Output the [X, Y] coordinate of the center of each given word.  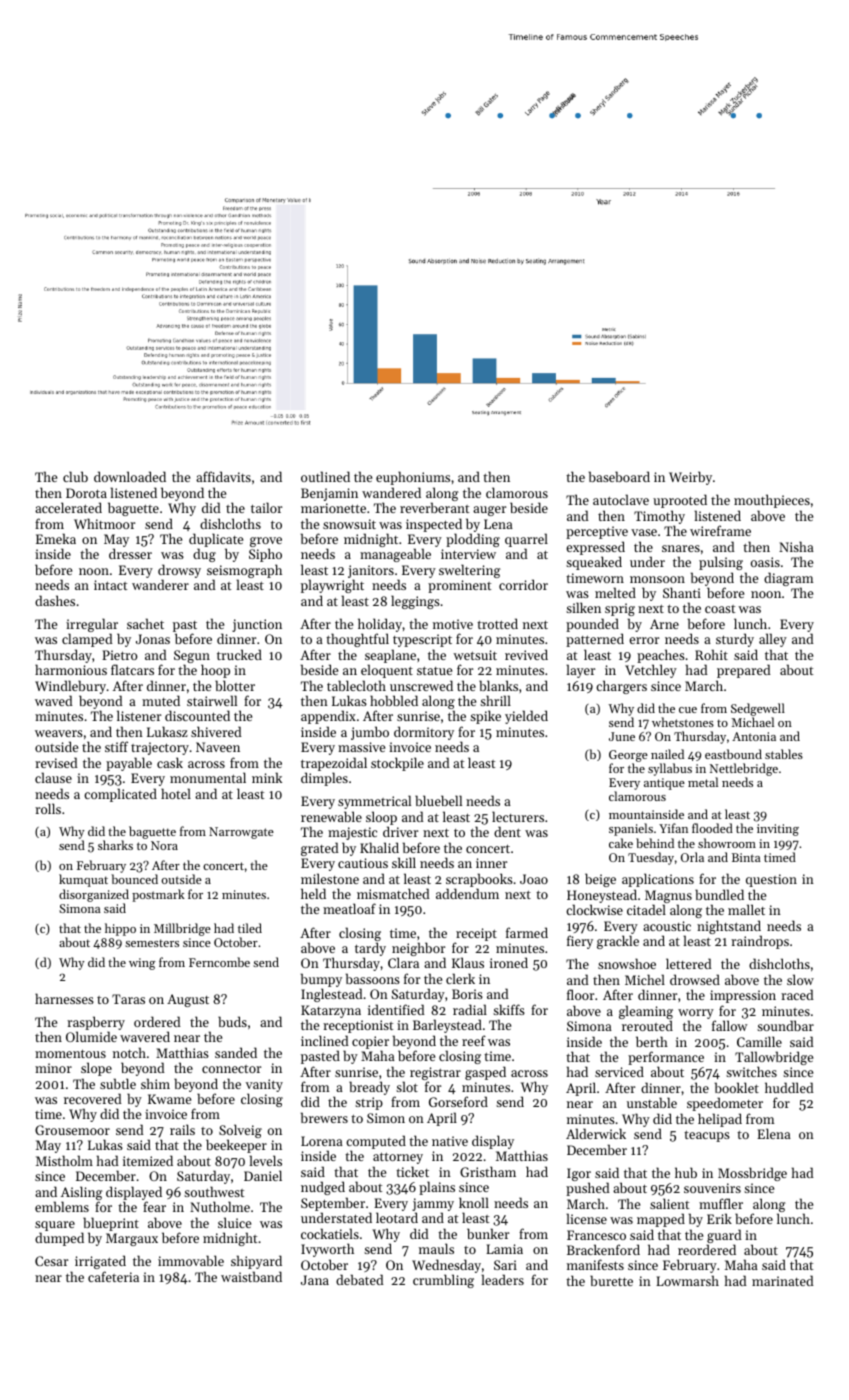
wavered [145, 1036]
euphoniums [413, 478]
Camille [759, 1041]
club [75, 476]
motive [453, 624]
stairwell [212, 700]
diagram [789, 579]
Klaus [468, 962]
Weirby [690, 478]
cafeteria [113, 1276]
